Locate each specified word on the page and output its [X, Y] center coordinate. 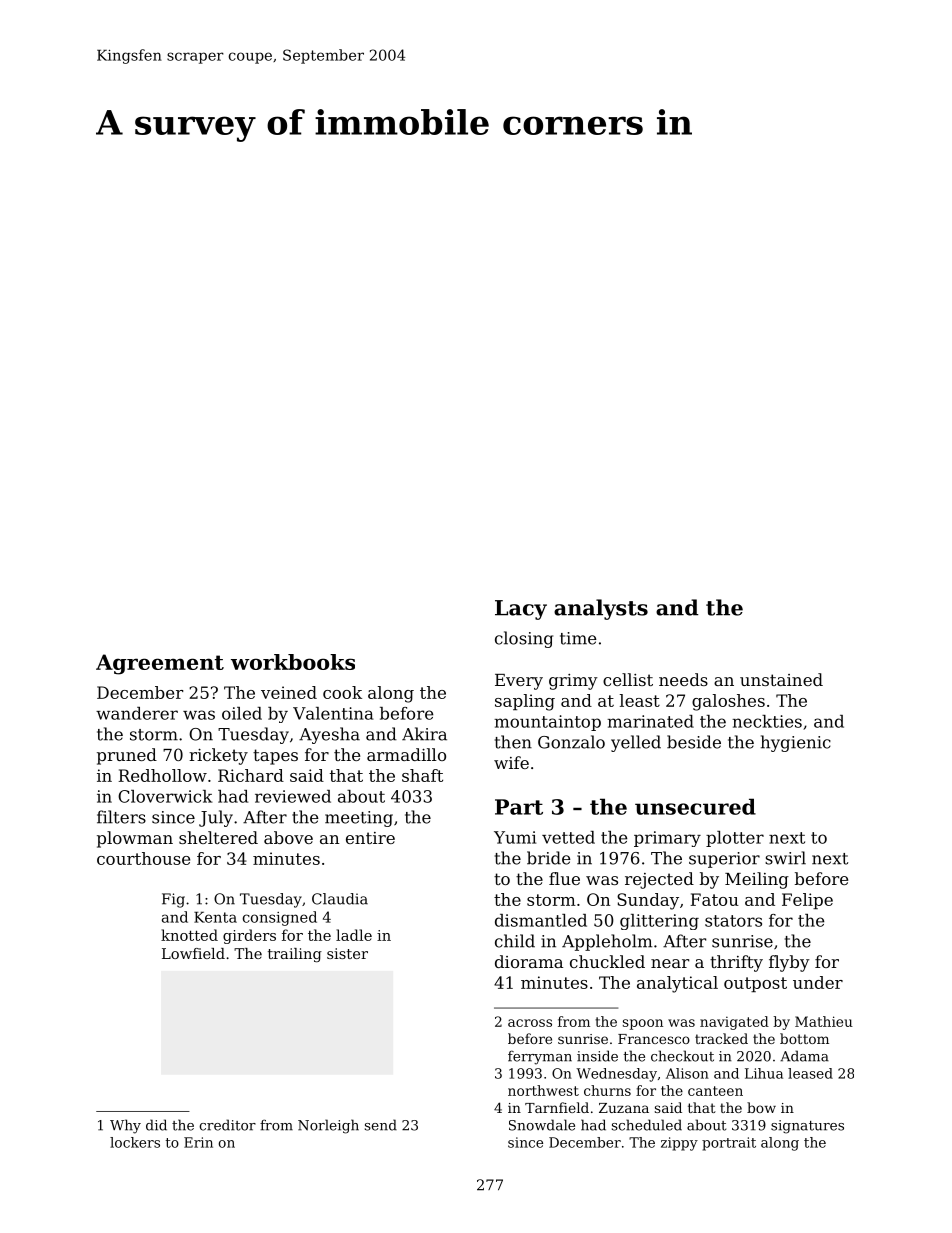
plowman [135, 839]
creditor [227, 1125]
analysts [601, 609]
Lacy [521, 610]
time [578, 638]
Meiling [757, 880]
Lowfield [193, 953]
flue [564, 878]
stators [733, 921]
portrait [729, 1144]
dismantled [541, 920]
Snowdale [542, 1125]
